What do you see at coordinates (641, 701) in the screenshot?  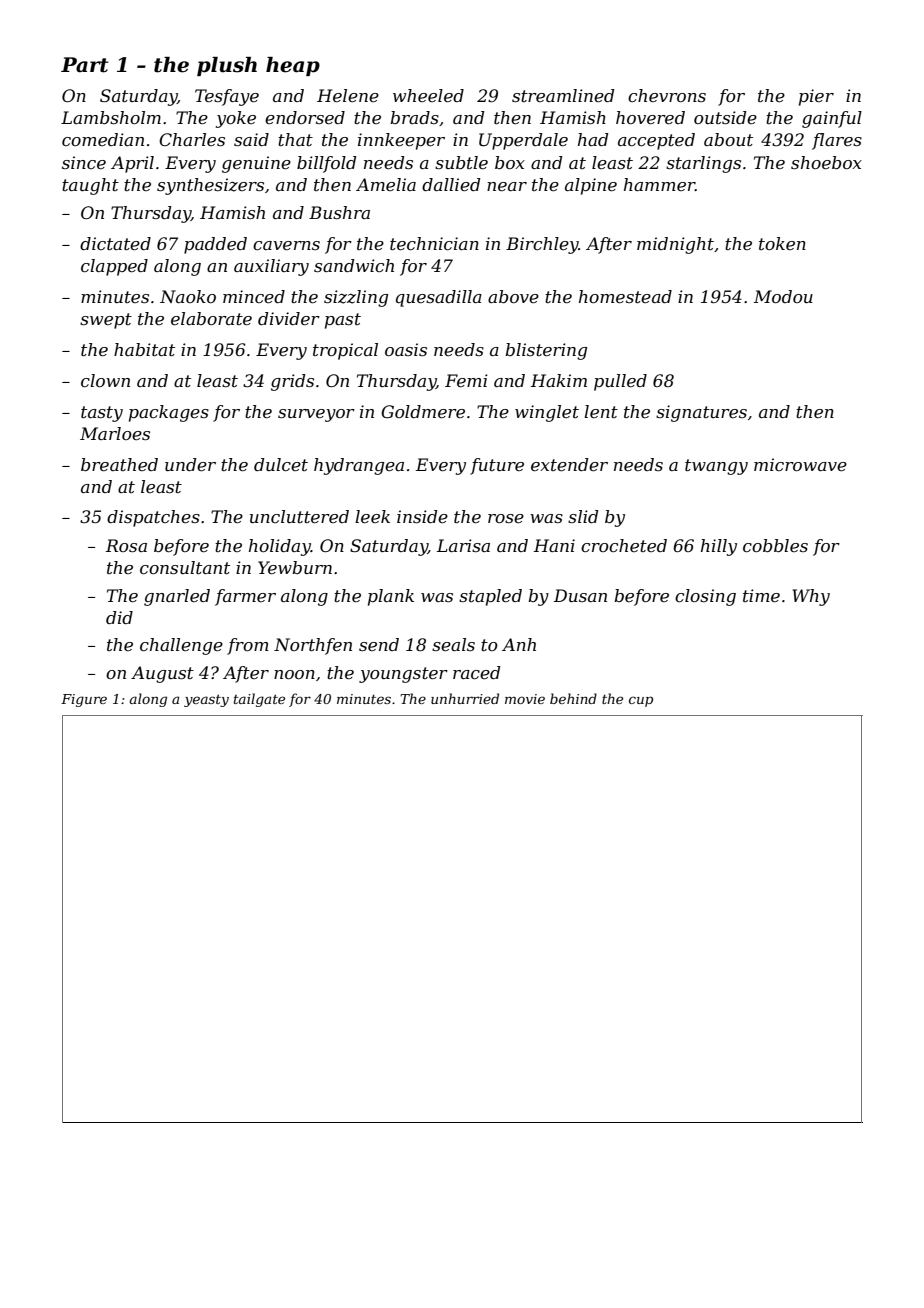 I see `cup` at bounding box center [641, 701].
